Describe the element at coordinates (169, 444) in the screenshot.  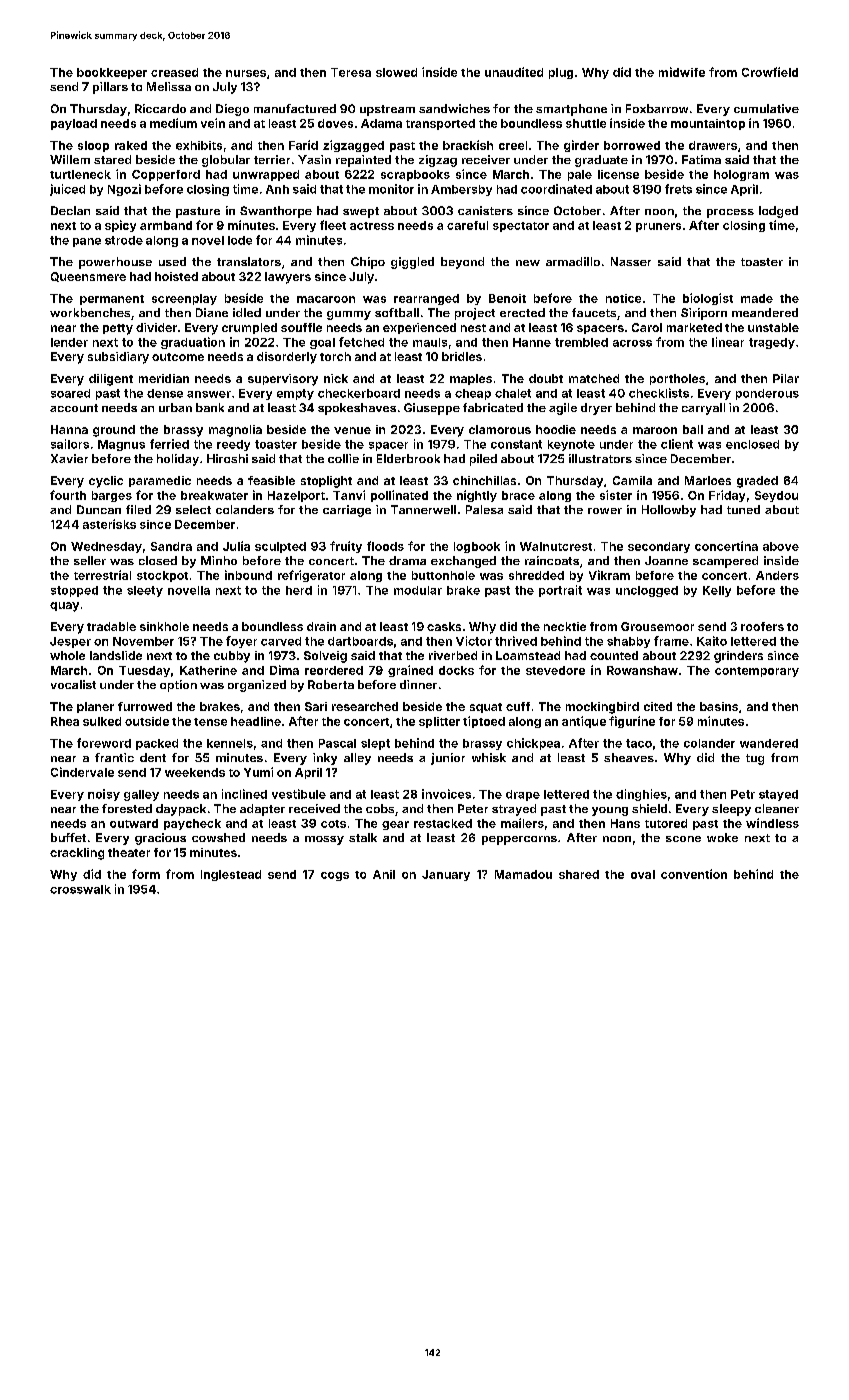
I see `ferried` at that location.
